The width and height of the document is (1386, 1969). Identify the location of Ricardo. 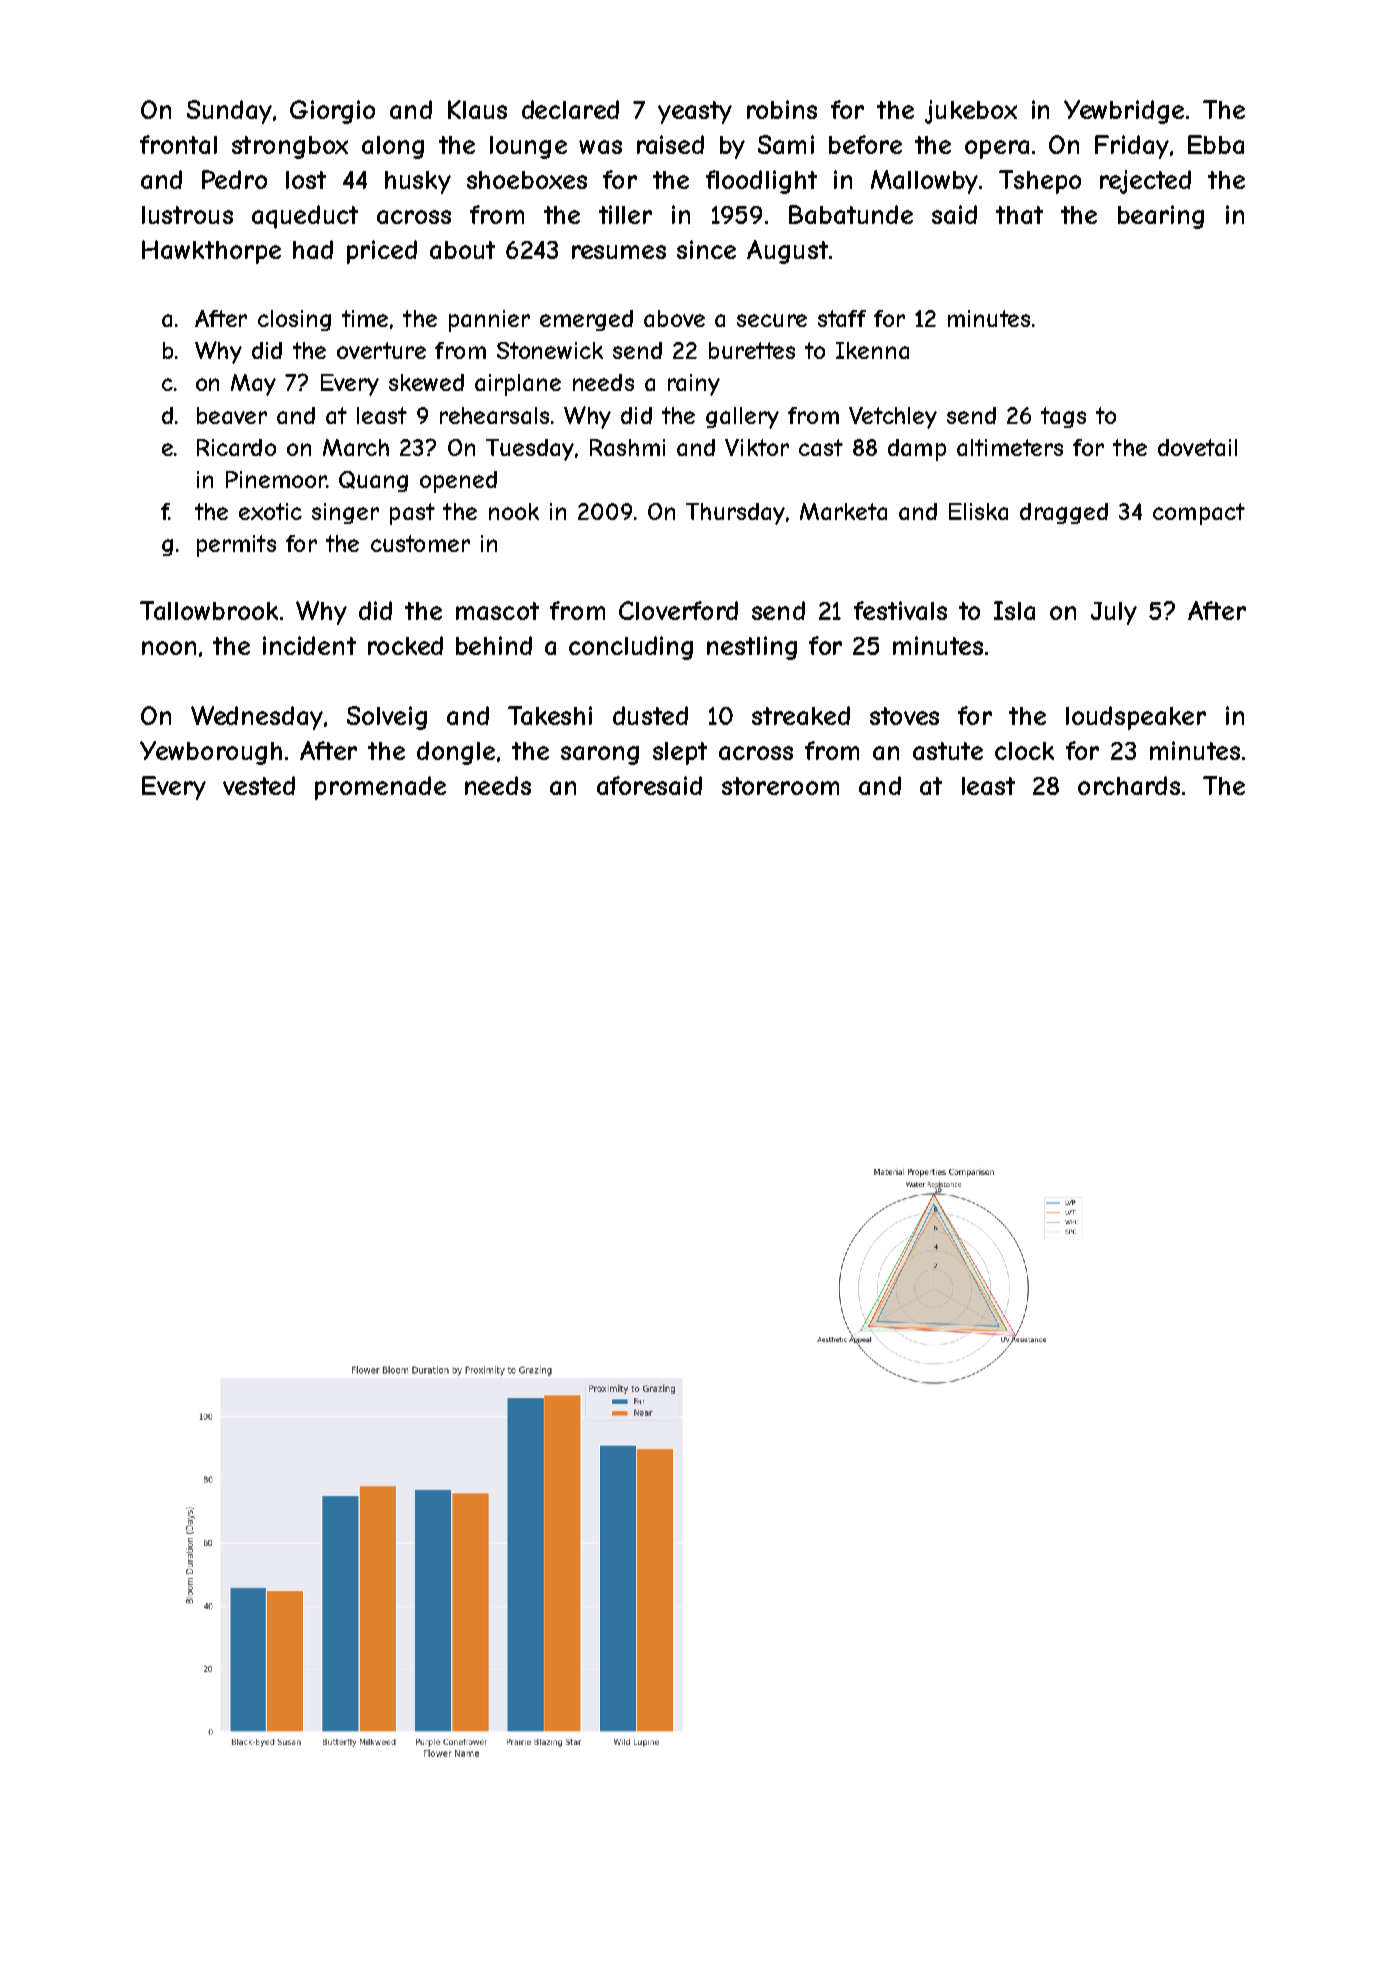
(236, 447).
